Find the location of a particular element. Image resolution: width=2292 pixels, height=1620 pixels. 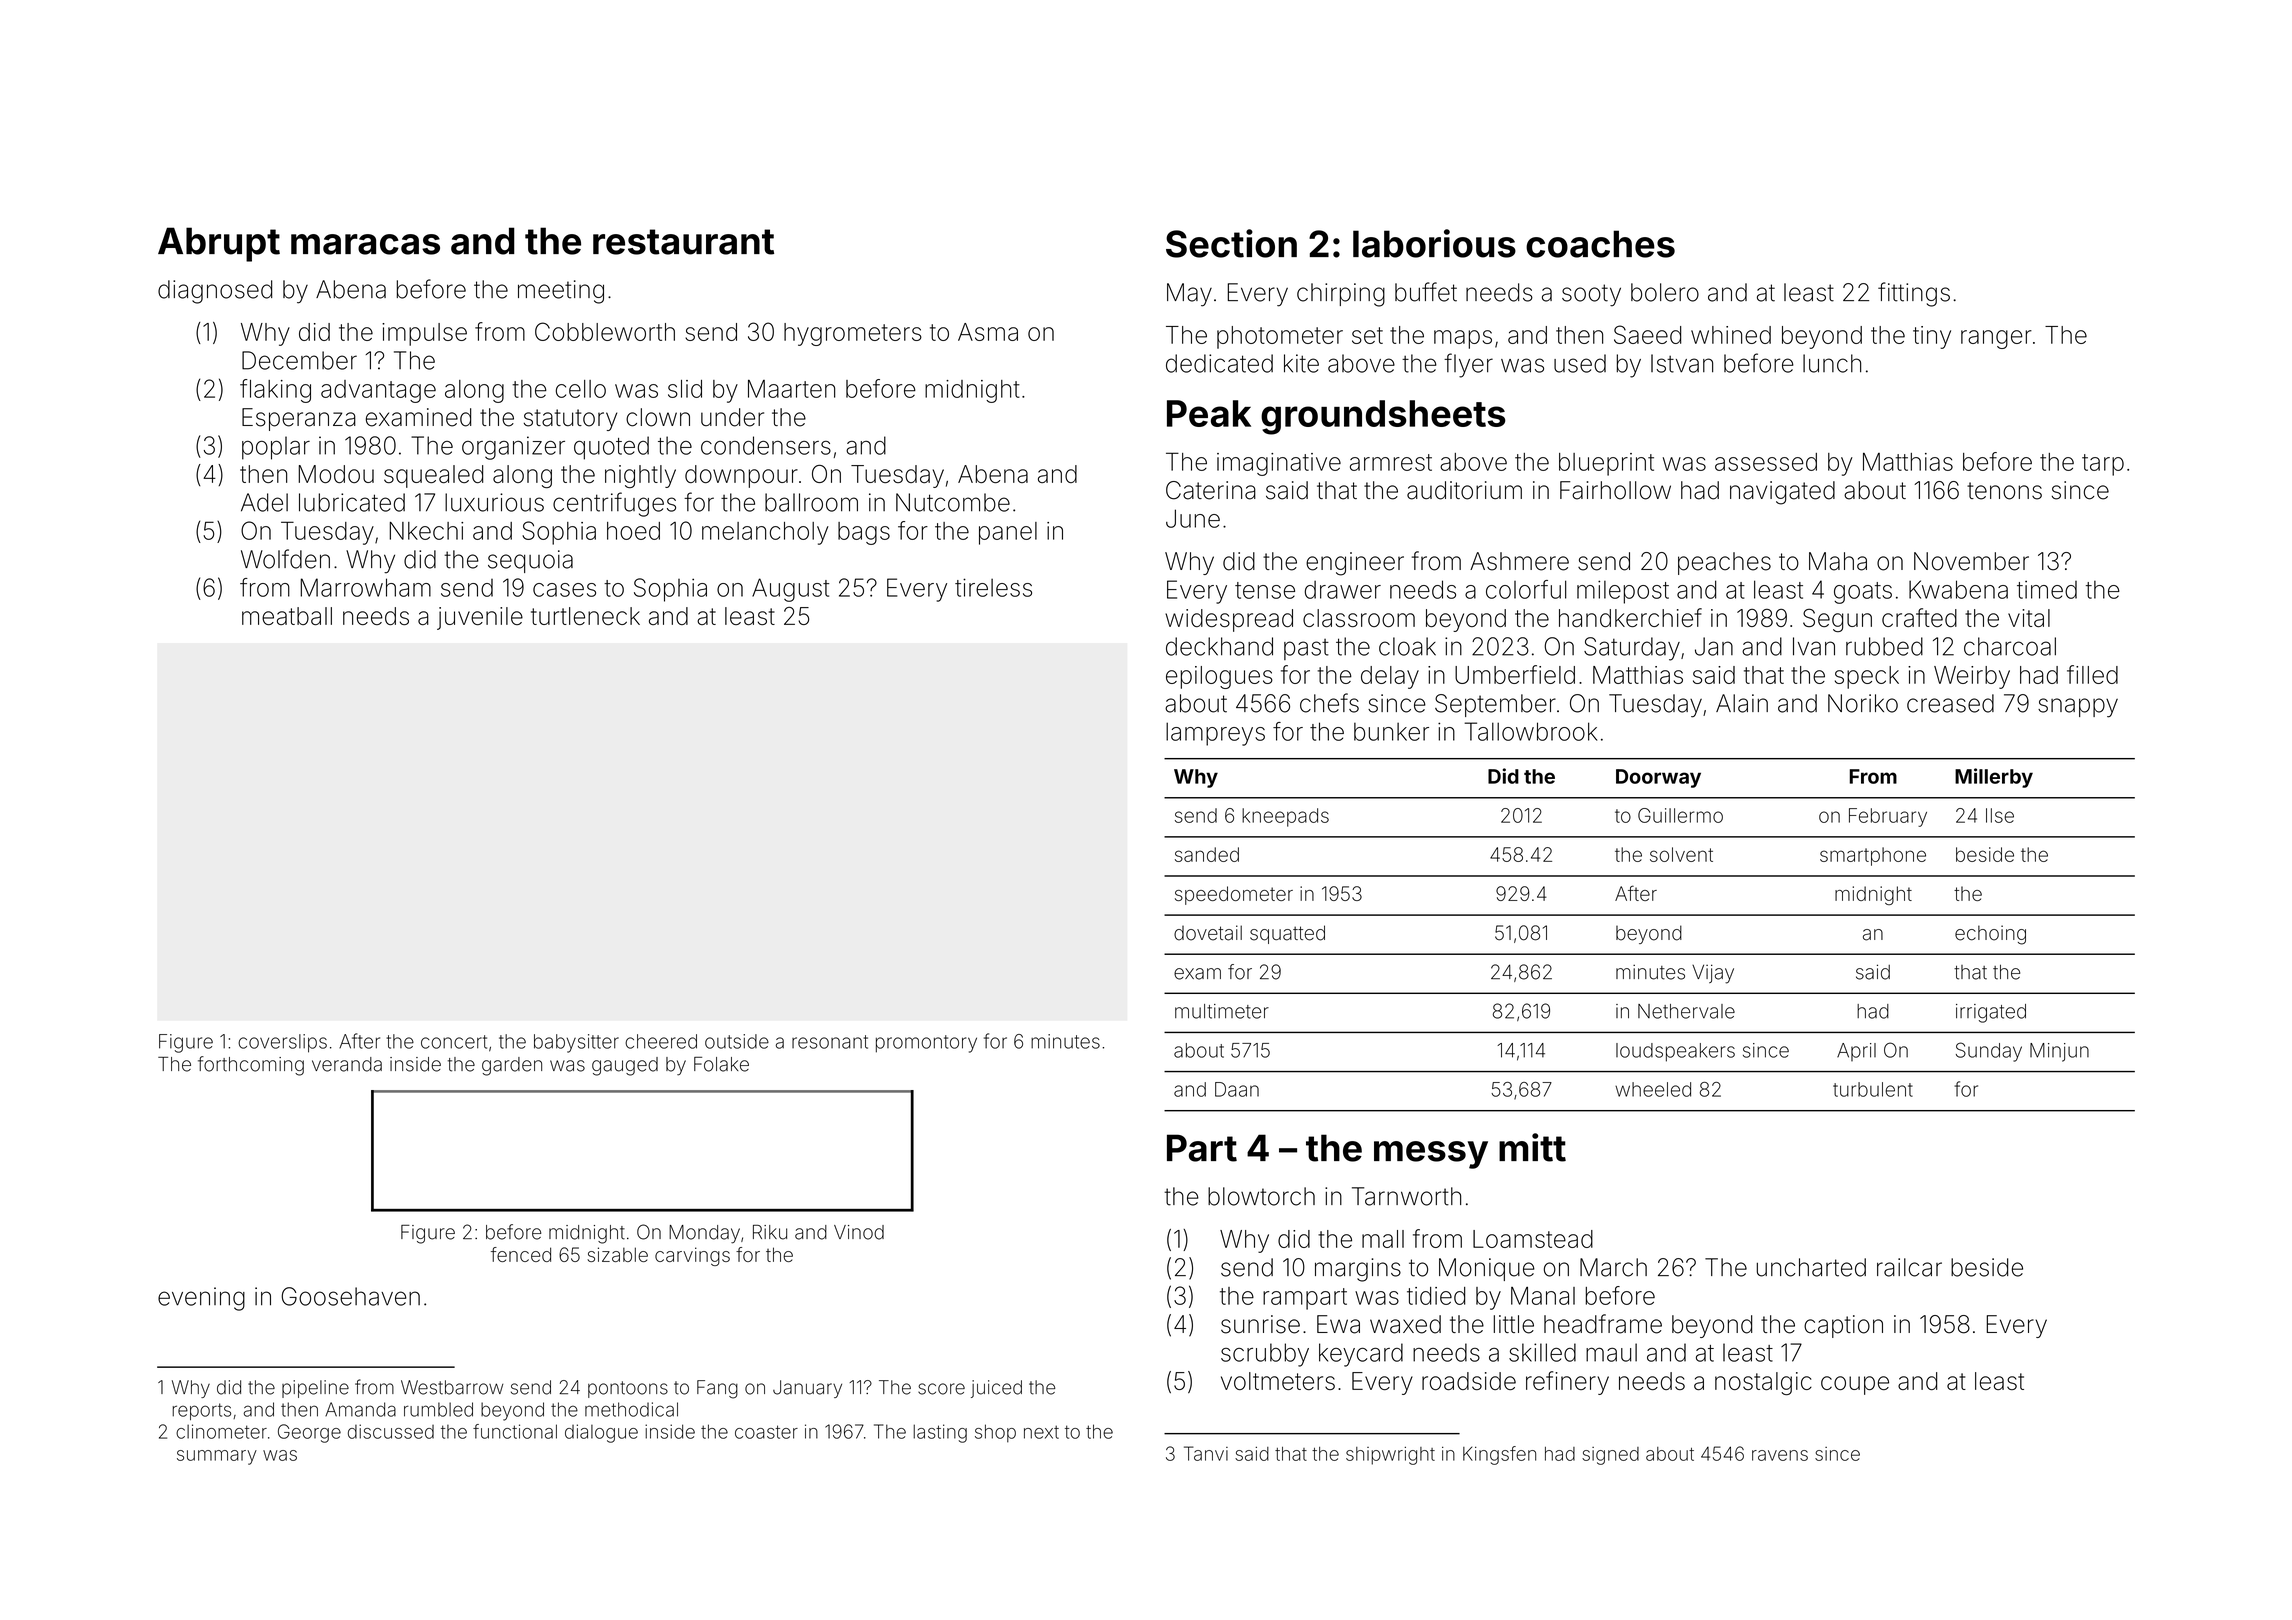

meatball is located at coordinates (287, 616).
